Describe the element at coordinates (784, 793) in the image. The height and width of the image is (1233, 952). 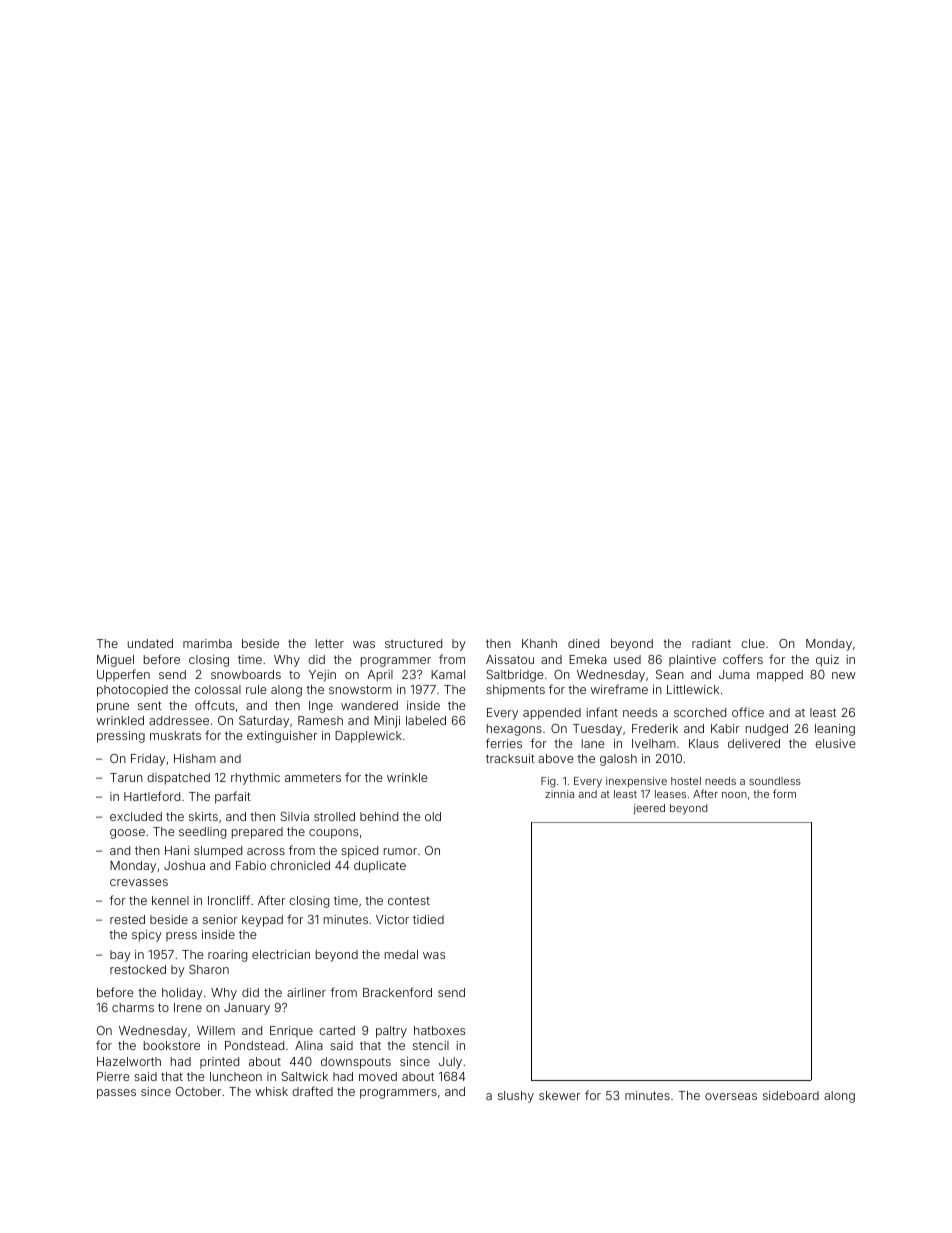
I see `form` at that location.
